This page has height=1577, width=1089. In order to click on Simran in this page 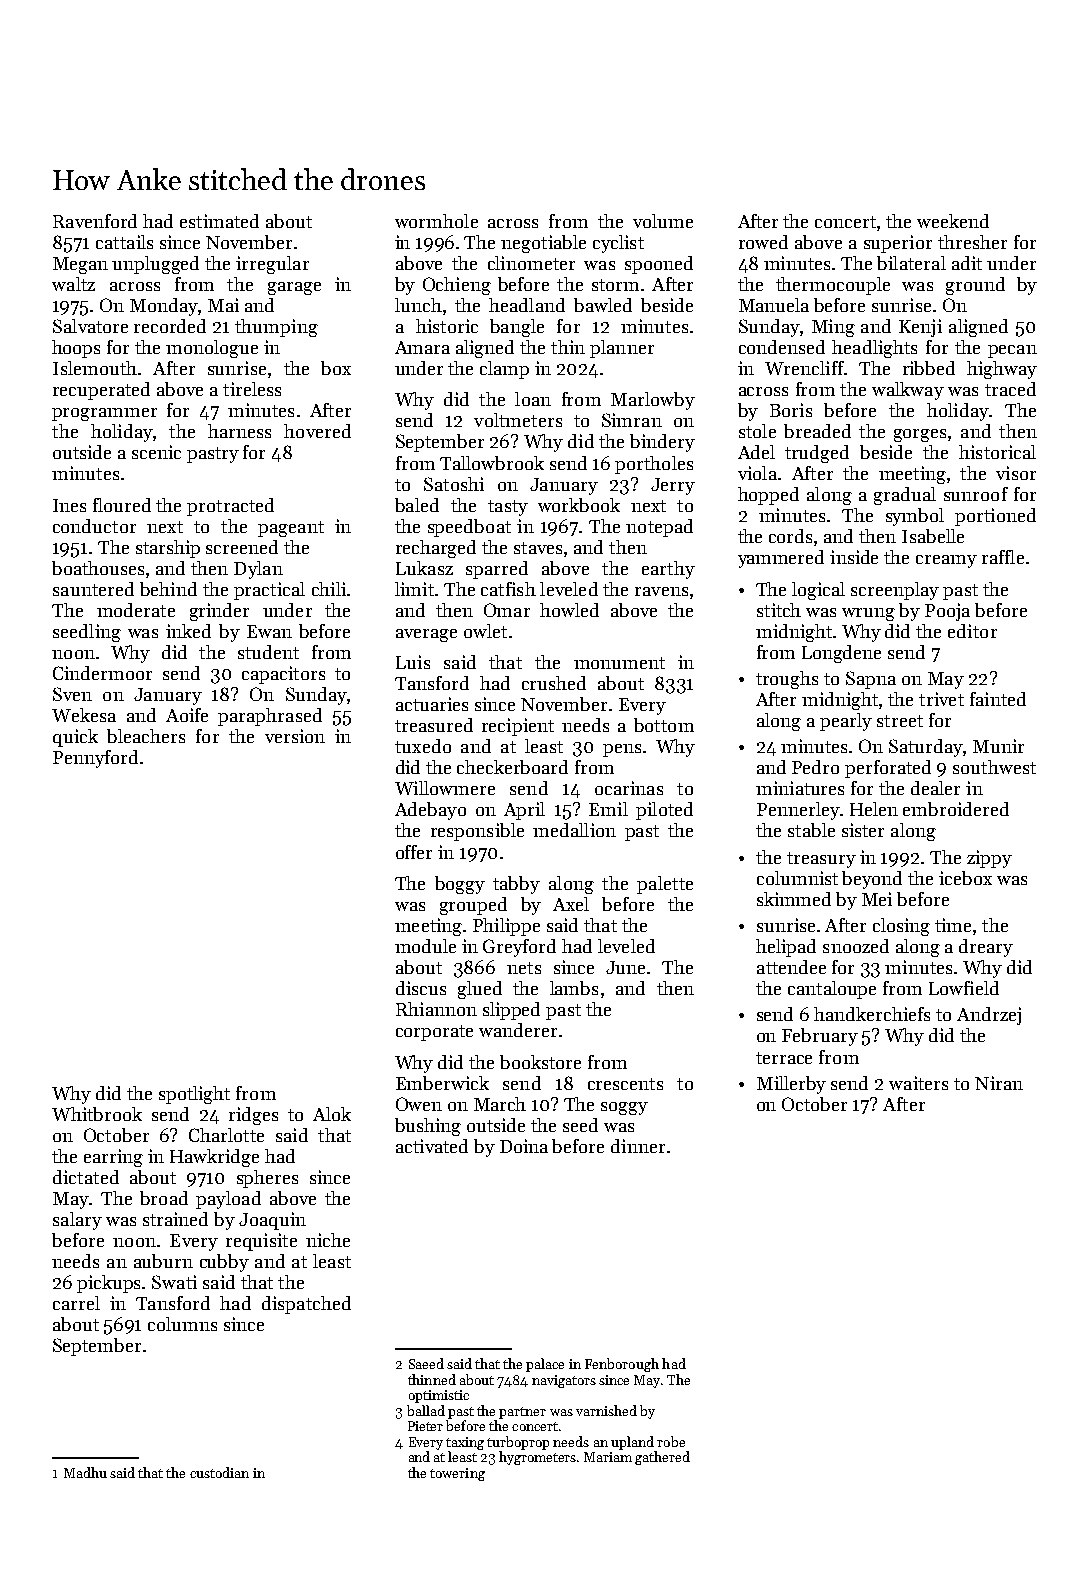, I will do `click(632, 420)`.
